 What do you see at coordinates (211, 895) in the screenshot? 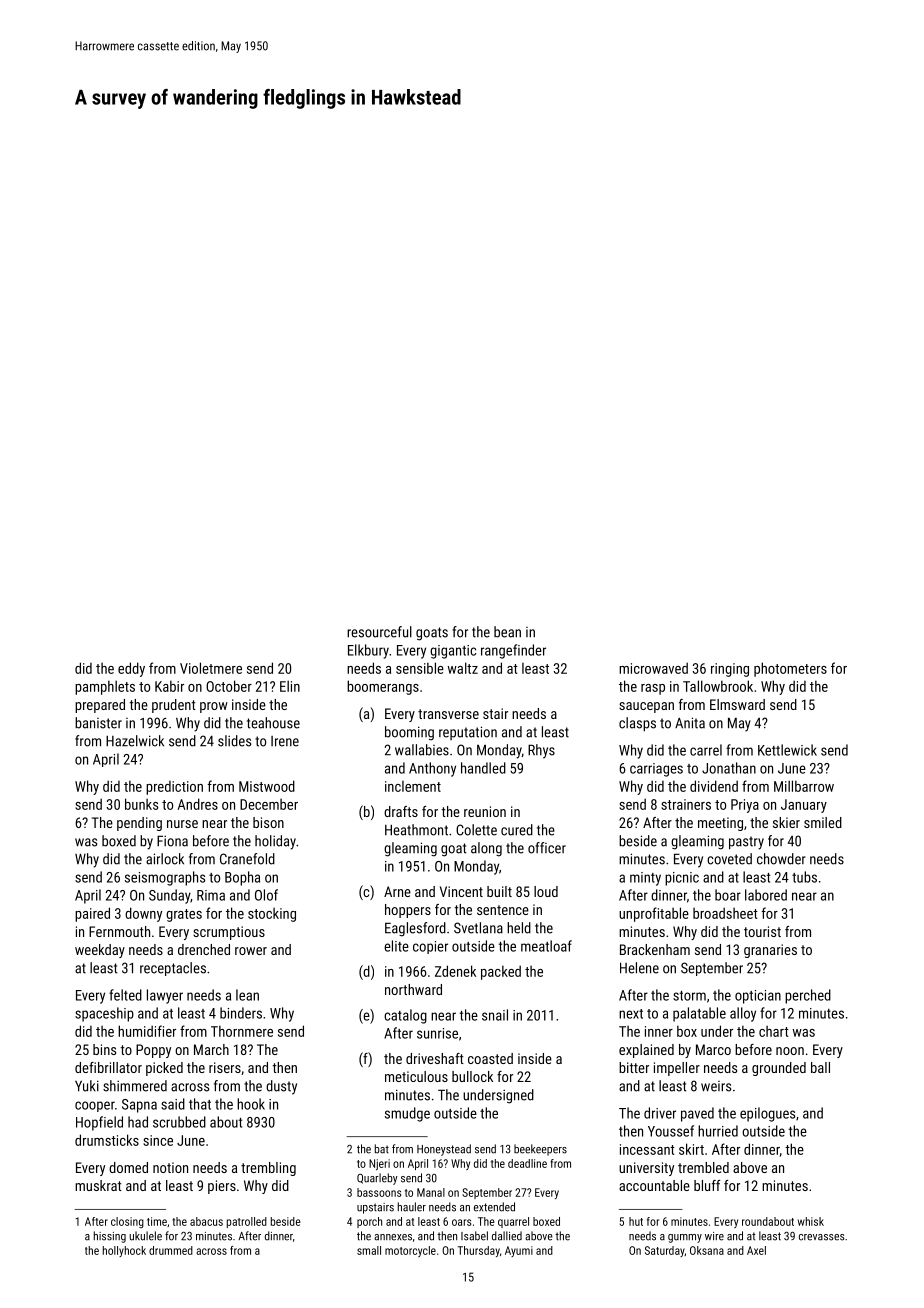
I see `Rima` at bounding box center [211, 895].
